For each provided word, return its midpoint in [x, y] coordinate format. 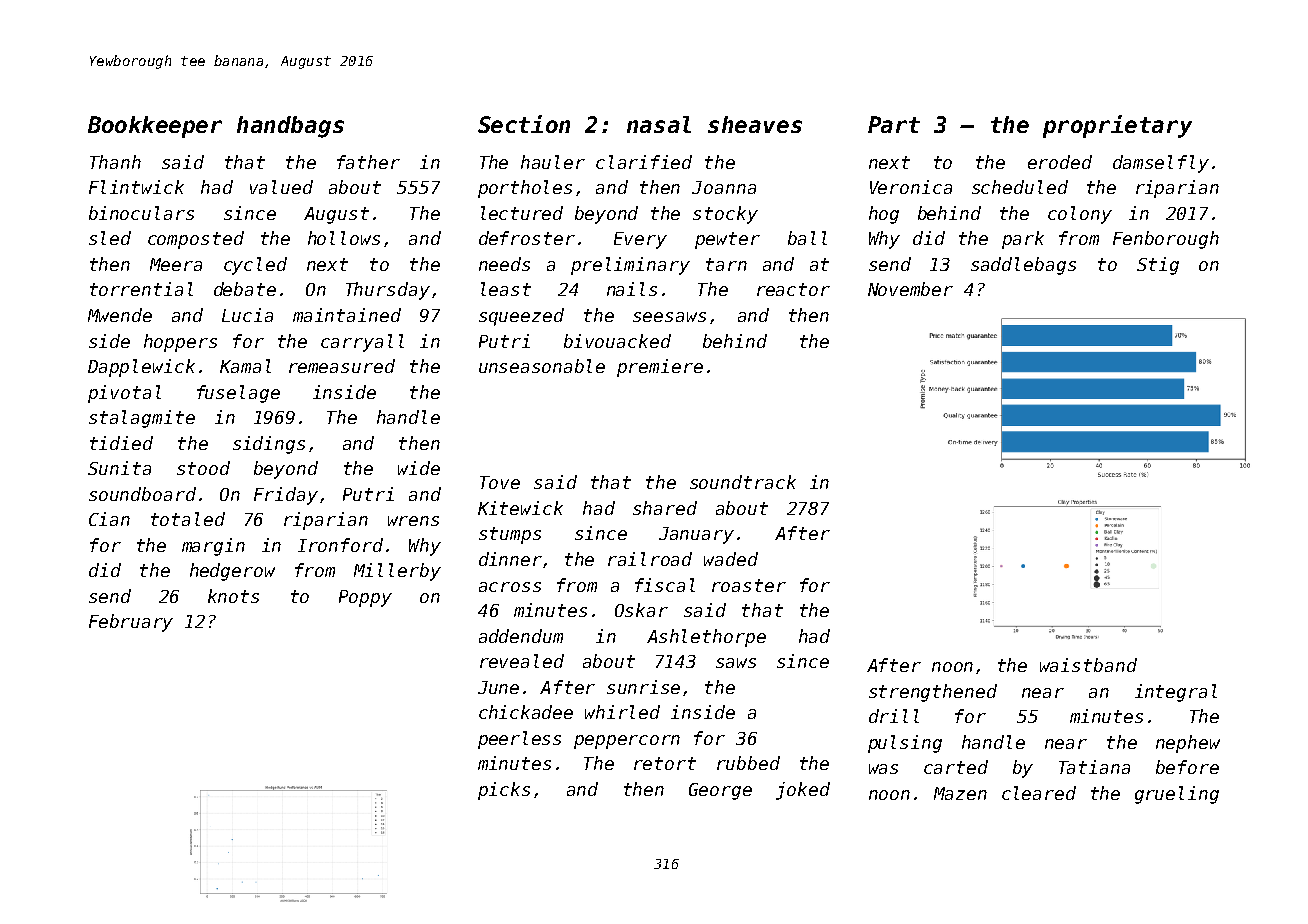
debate [245, 289]
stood [203, 468]
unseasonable [542, 366]
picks [504, 791]
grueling [1177, 795]
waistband [1088, 665]
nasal [659, 124]
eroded [1060, 162]
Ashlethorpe [706, 638]
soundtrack [743, 482]
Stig [1158, 266]
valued [281, 187]
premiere [660, 368]
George [720, 791]
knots [233, 596]
